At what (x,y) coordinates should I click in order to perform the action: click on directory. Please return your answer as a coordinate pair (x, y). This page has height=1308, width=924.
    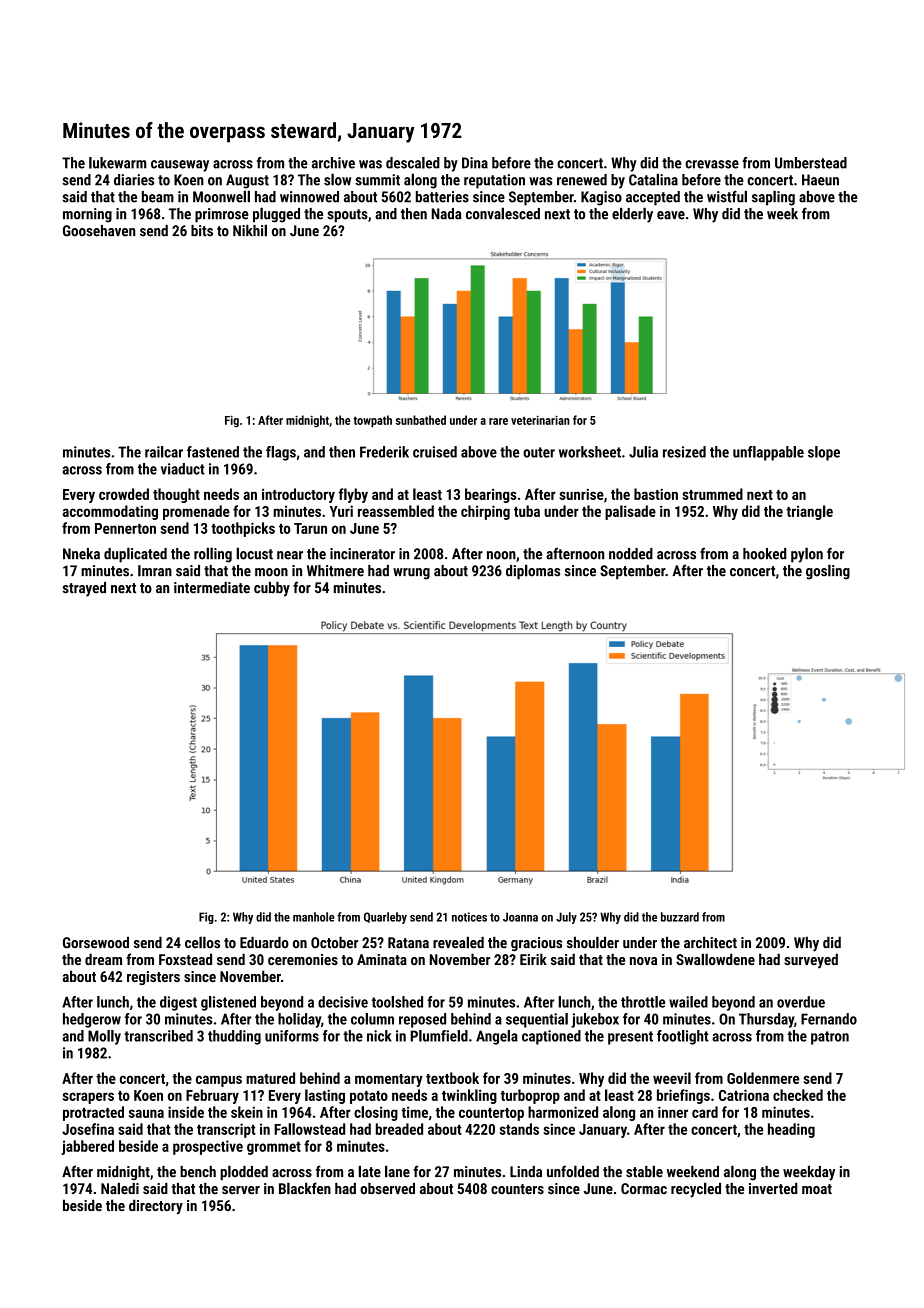
    Looking at the image, I should click on (156, 1207).
